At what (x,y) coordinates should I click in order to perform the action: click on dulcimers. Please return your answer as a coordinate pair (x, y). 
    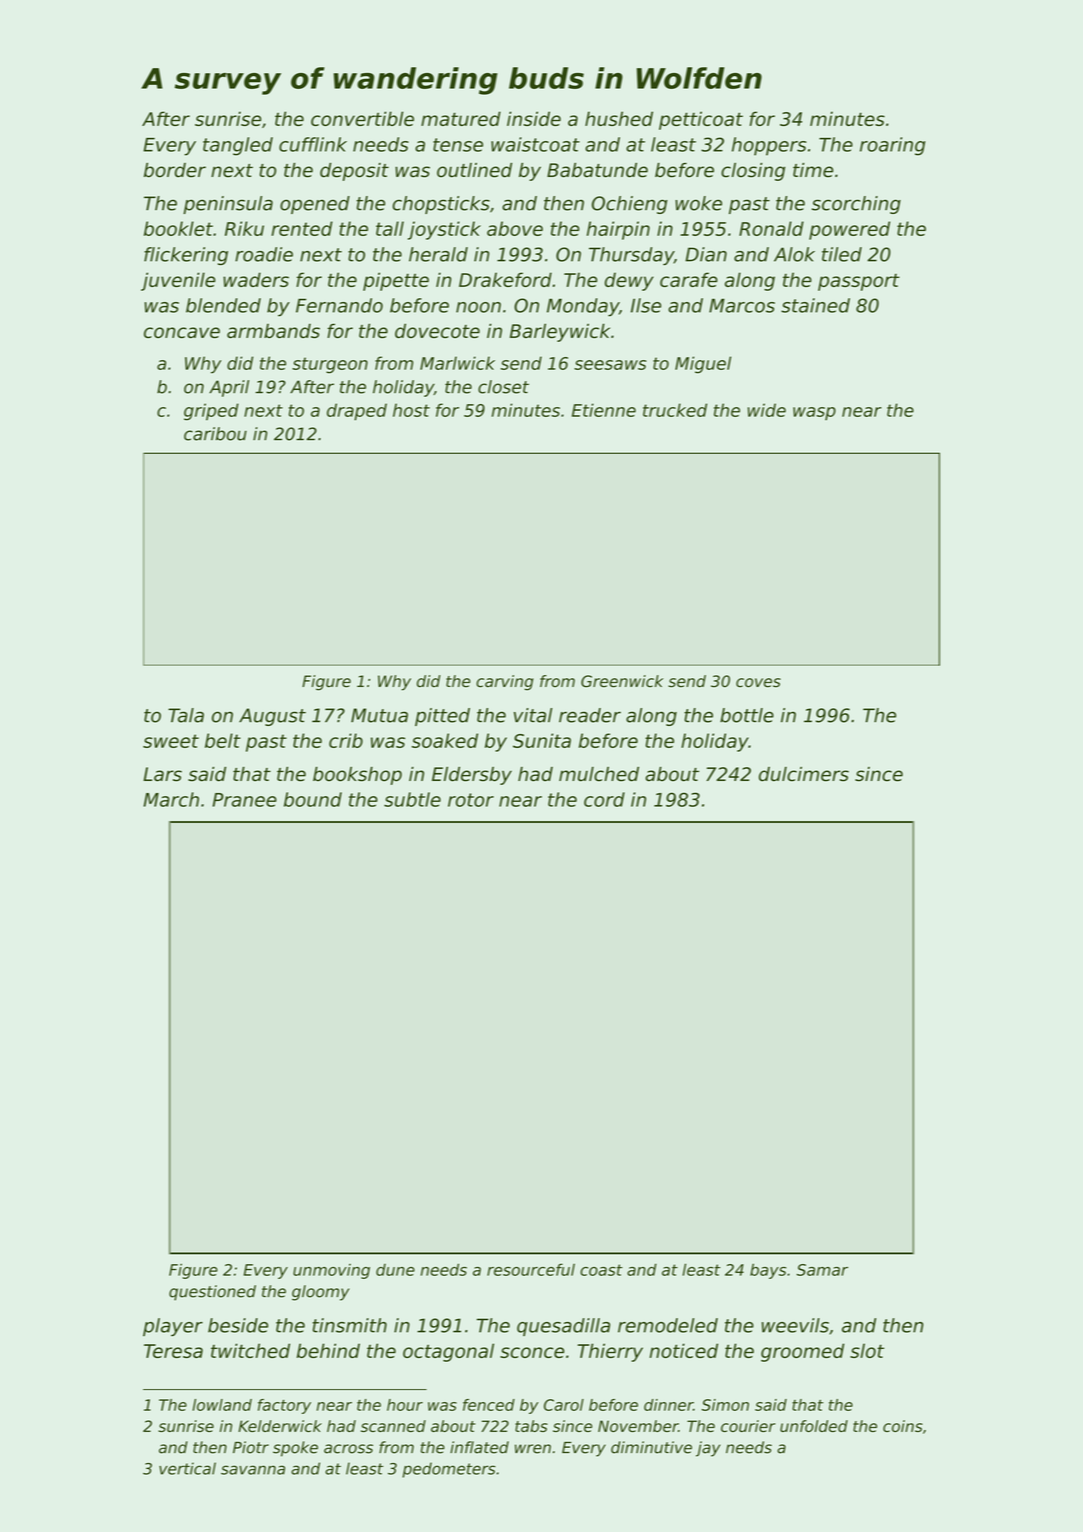
    Looking at the image, I should click on (804, 774).
